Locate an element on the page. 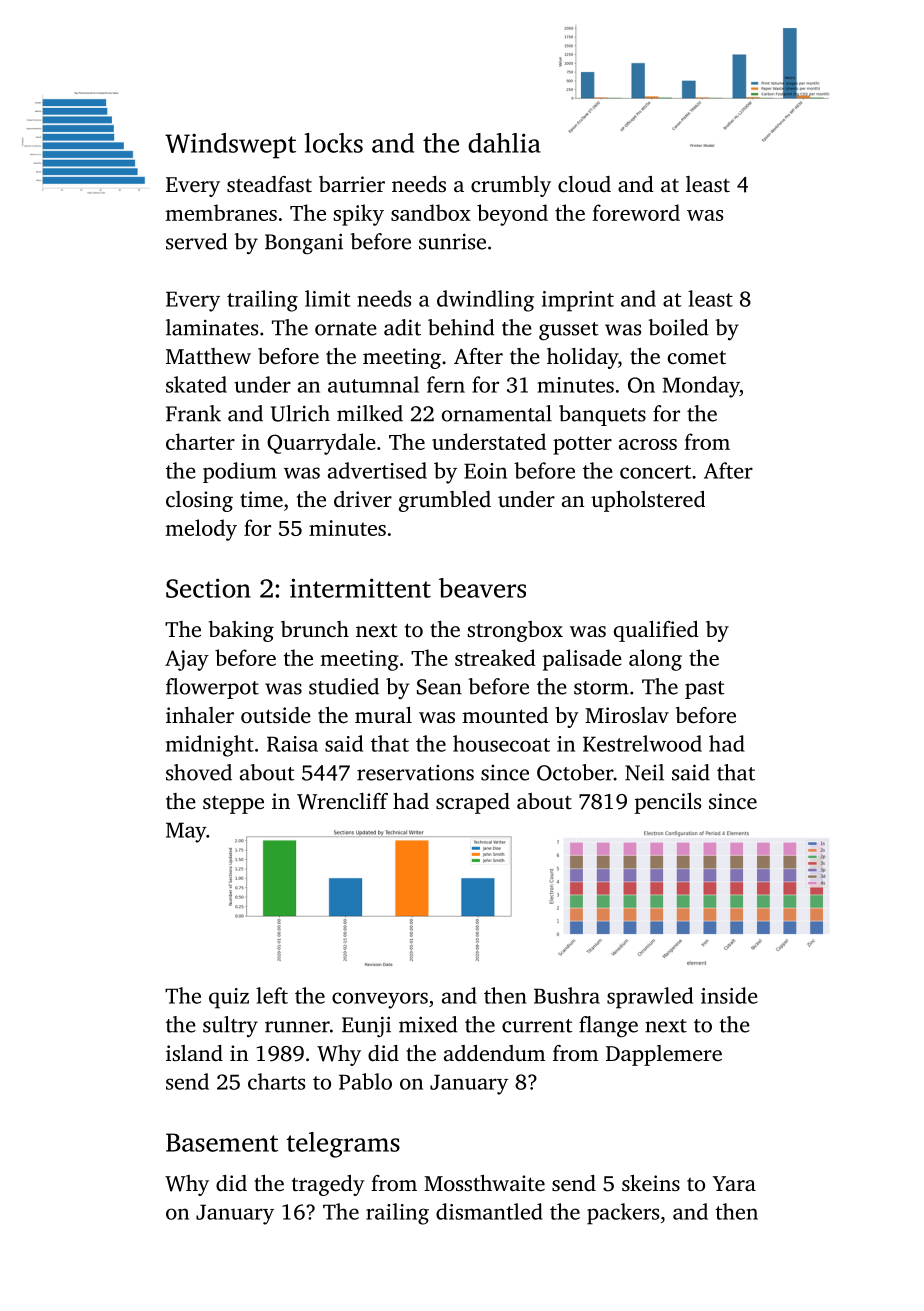 The width and height of the page is (924, 1311). steppe is located at coordinates (233, 805).
